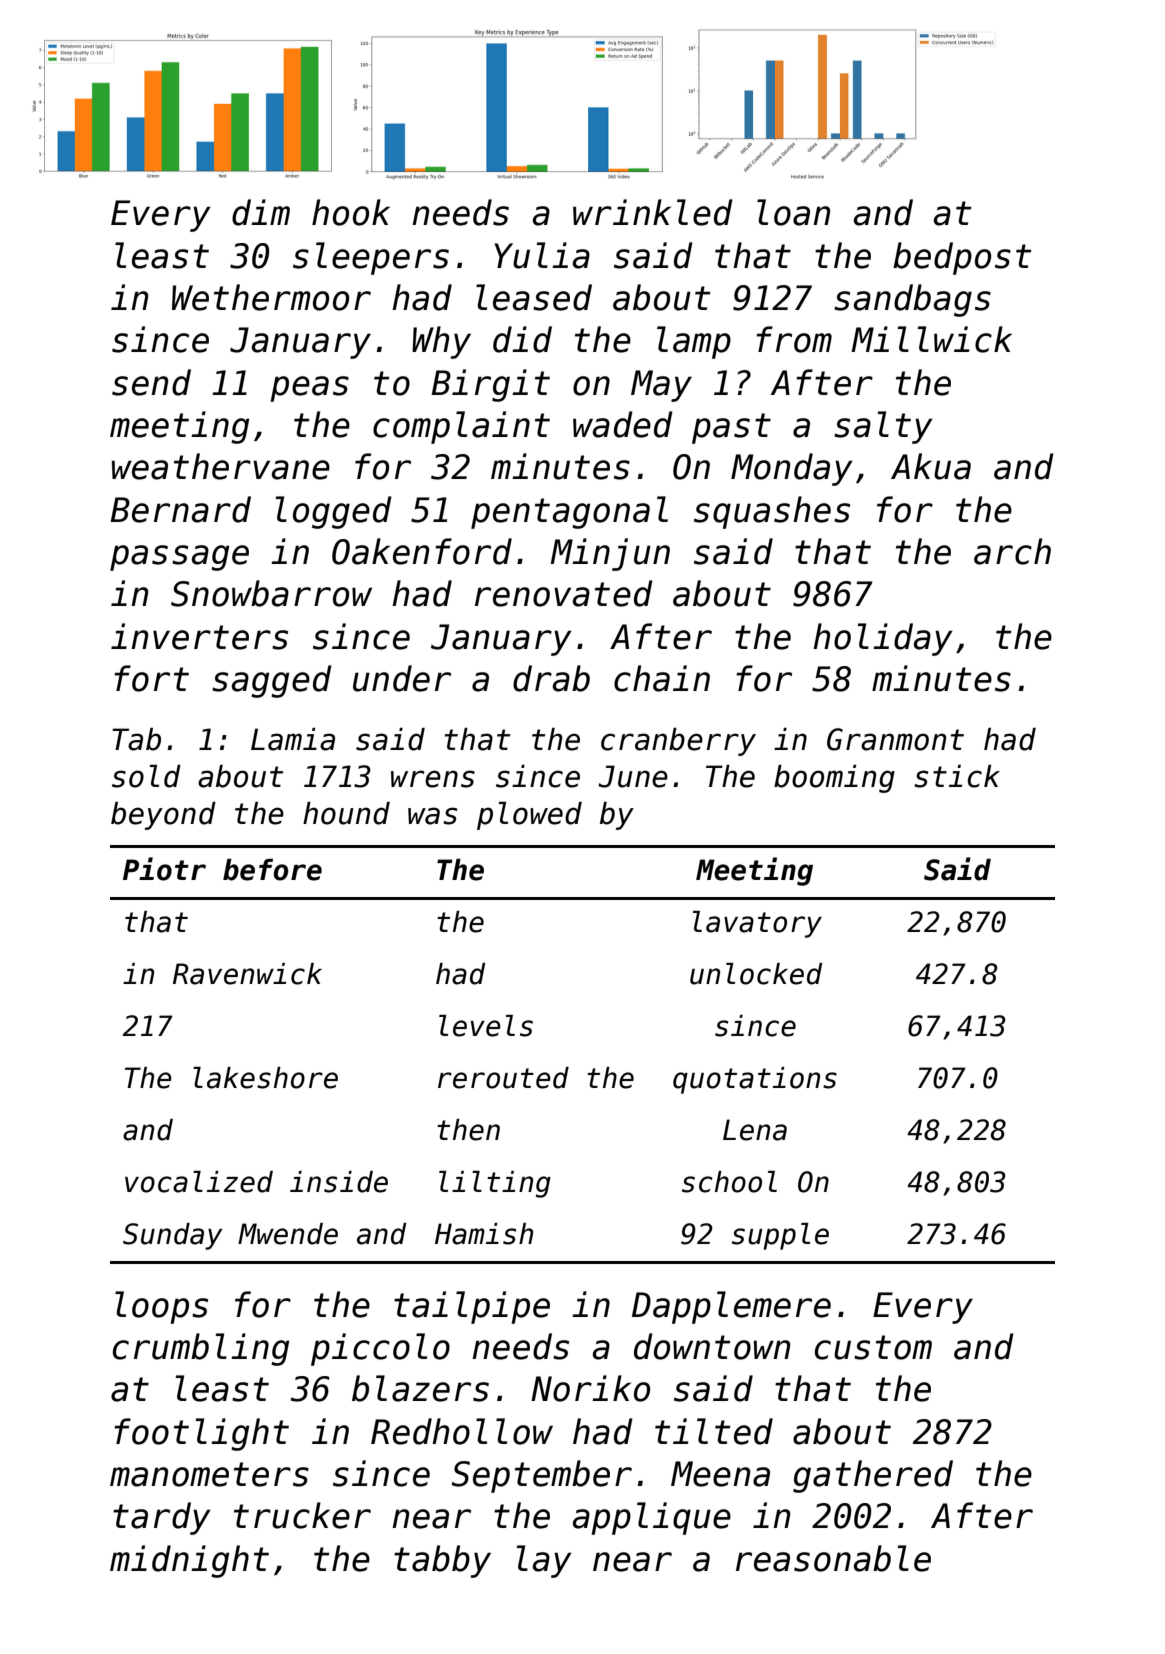 The width and height of the image is (1165, 1654). Describe the element at coordinates (484, 1234) in the image. I see `Hamish` at that location.
